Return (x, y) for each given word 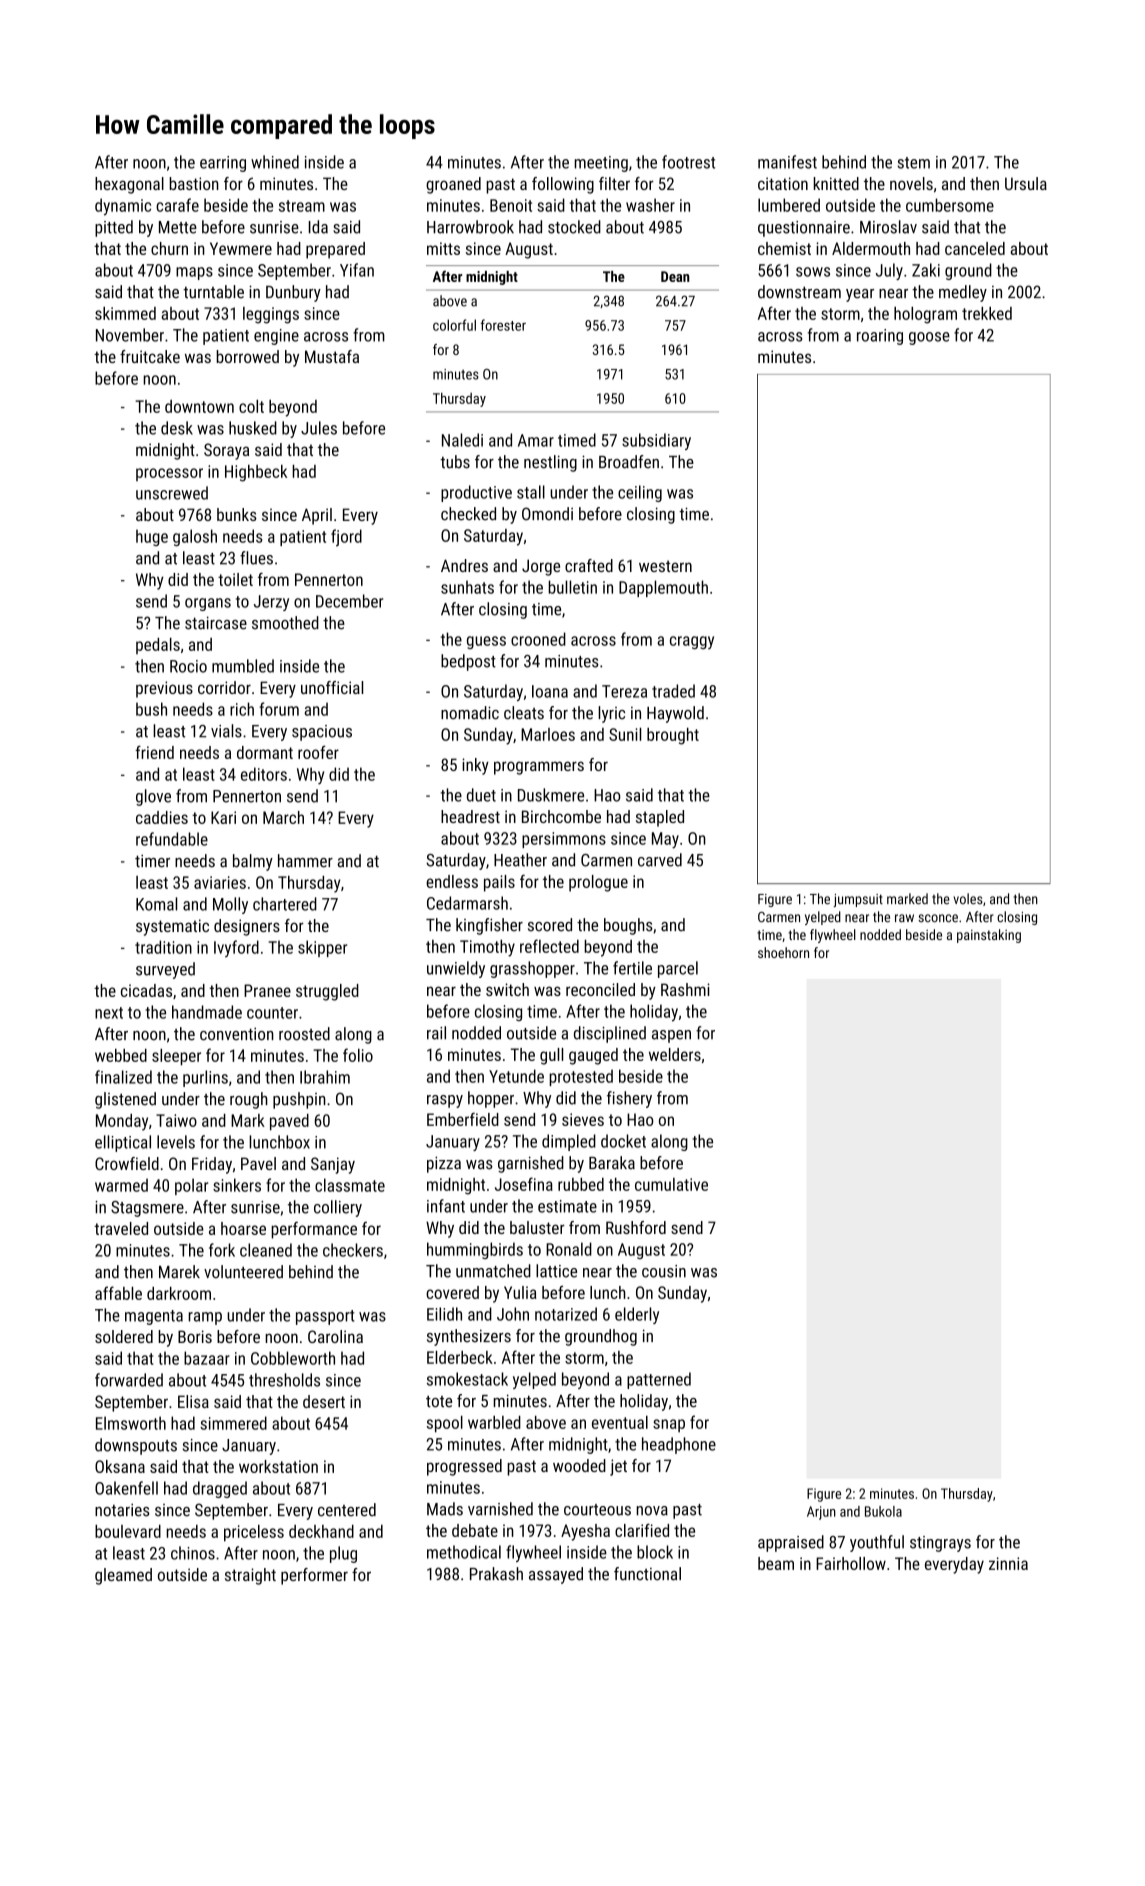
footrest (688, 162)
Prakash (496, 1574)
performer (314, 1576)
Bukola (883, 1511)
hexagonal (129, 185)
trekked (987, 313)
